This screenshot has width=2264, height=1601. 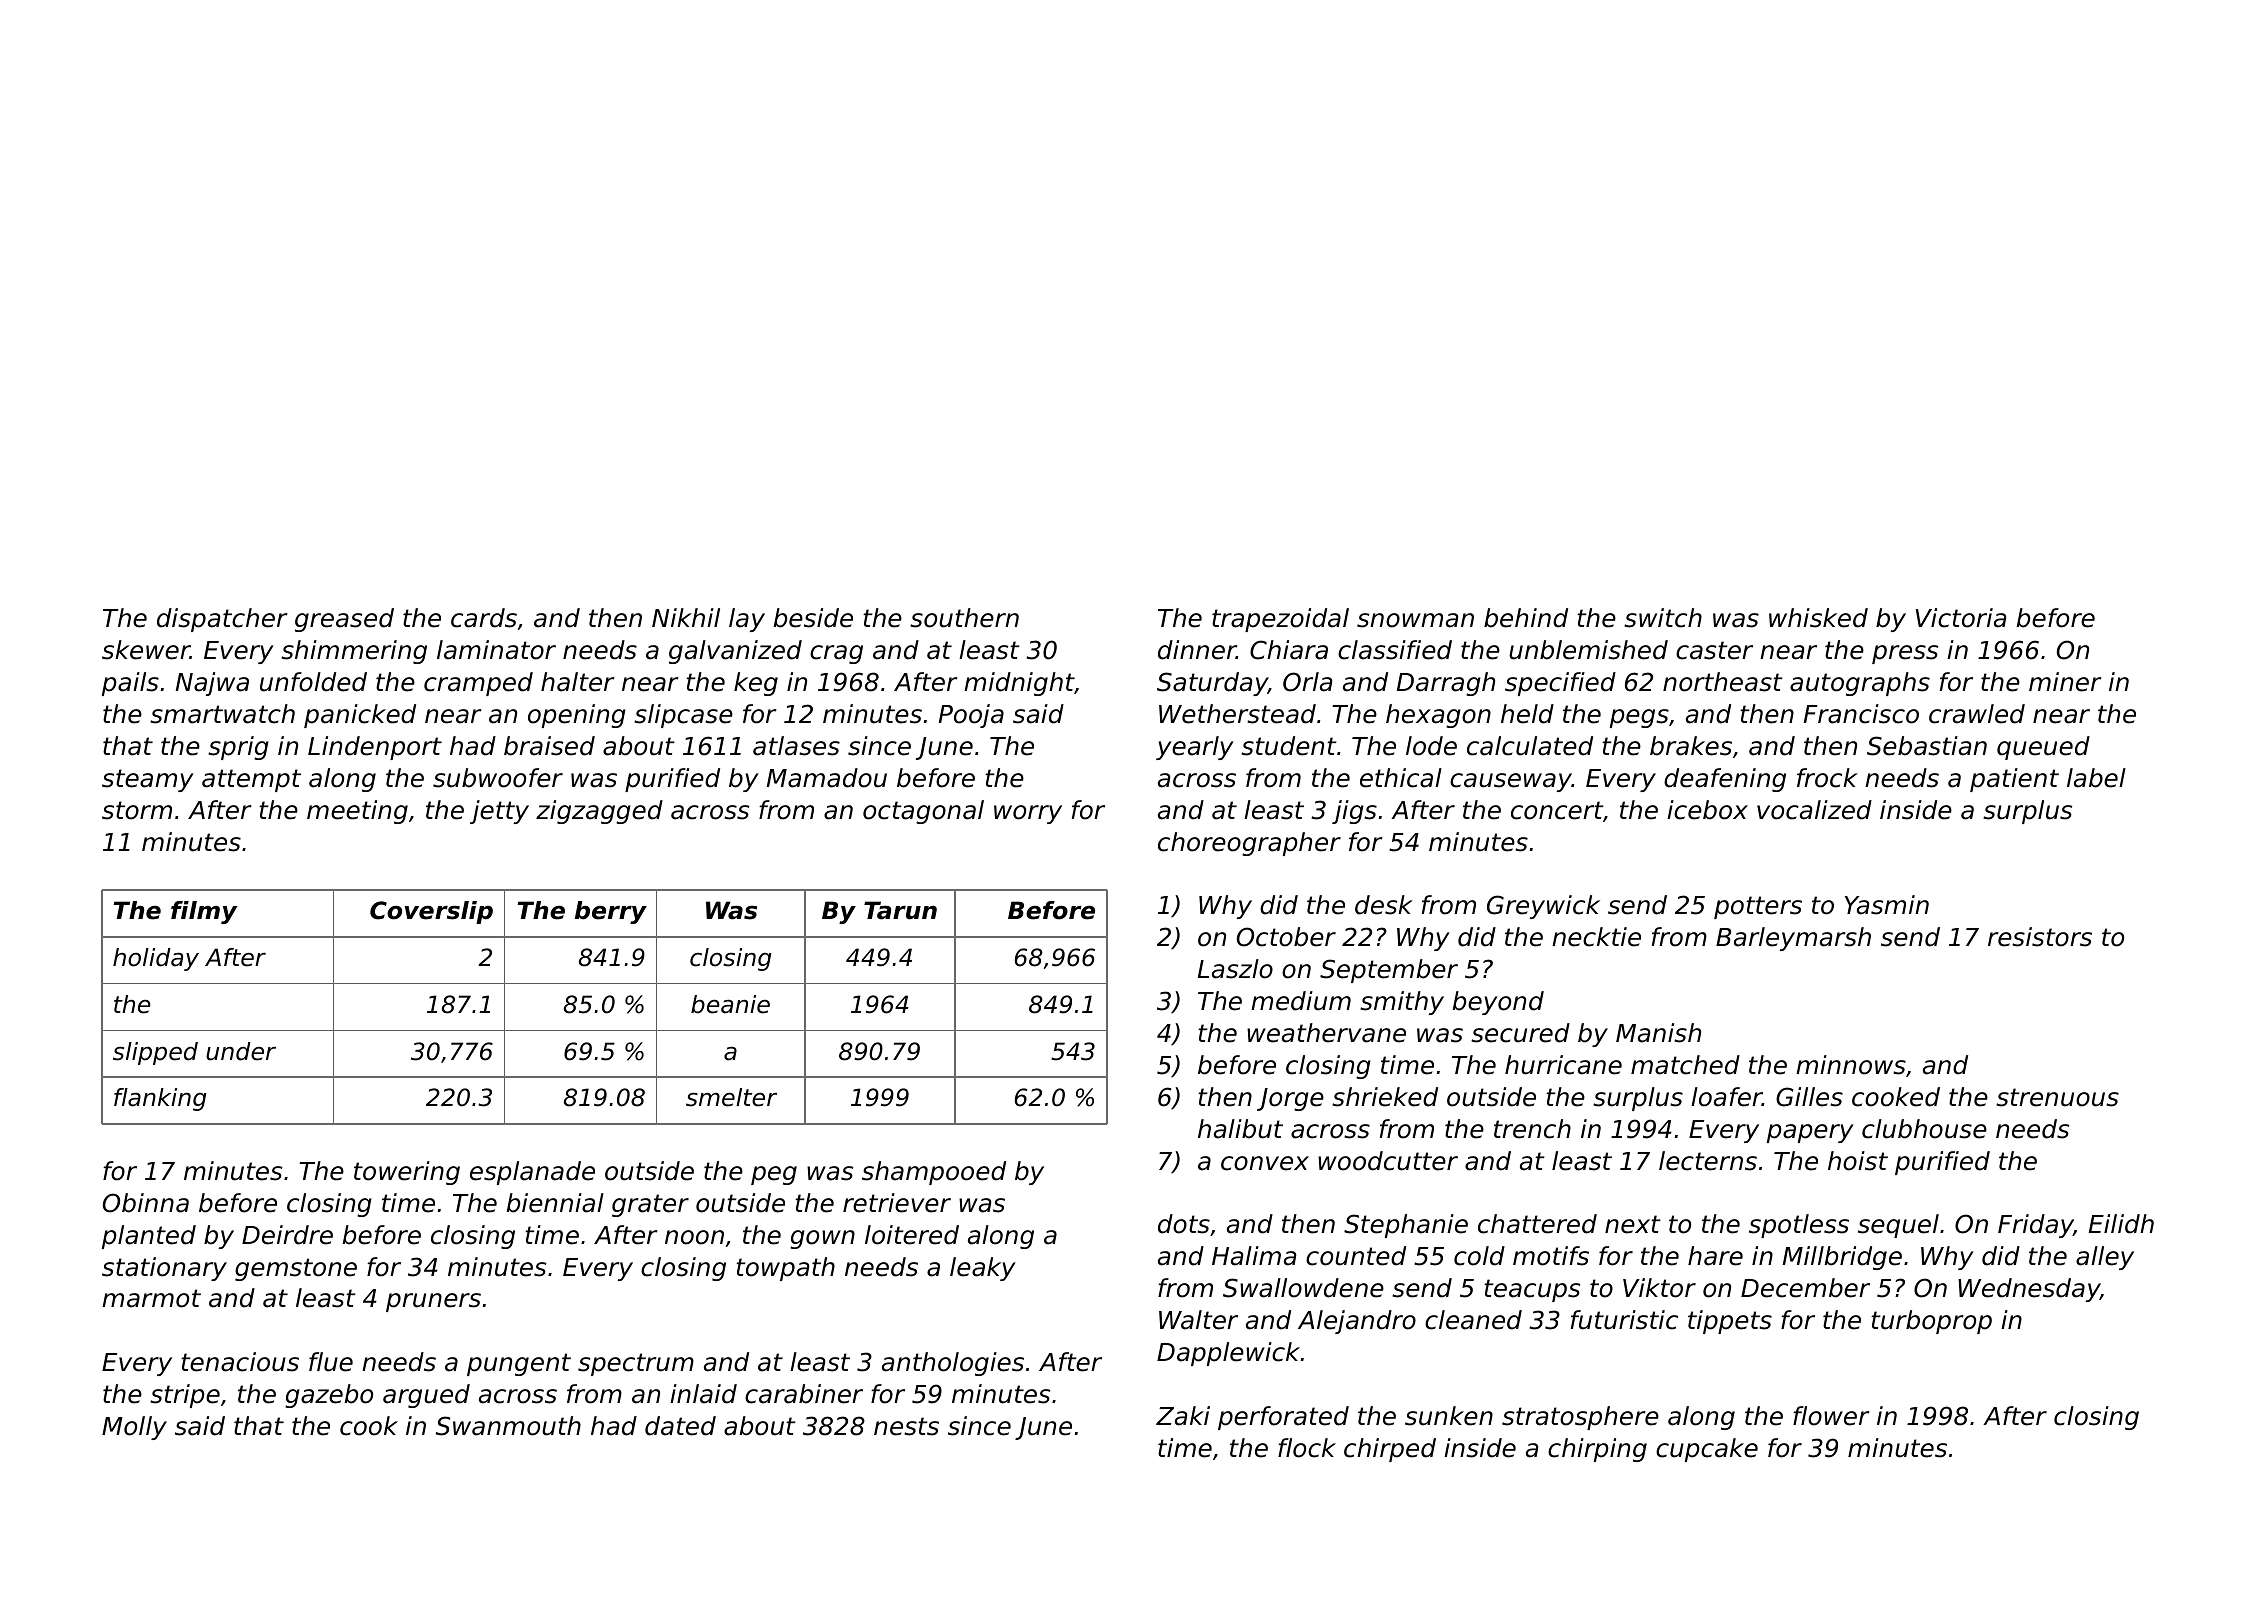 I want to click on resistors, so click(x=2040, y=937).
